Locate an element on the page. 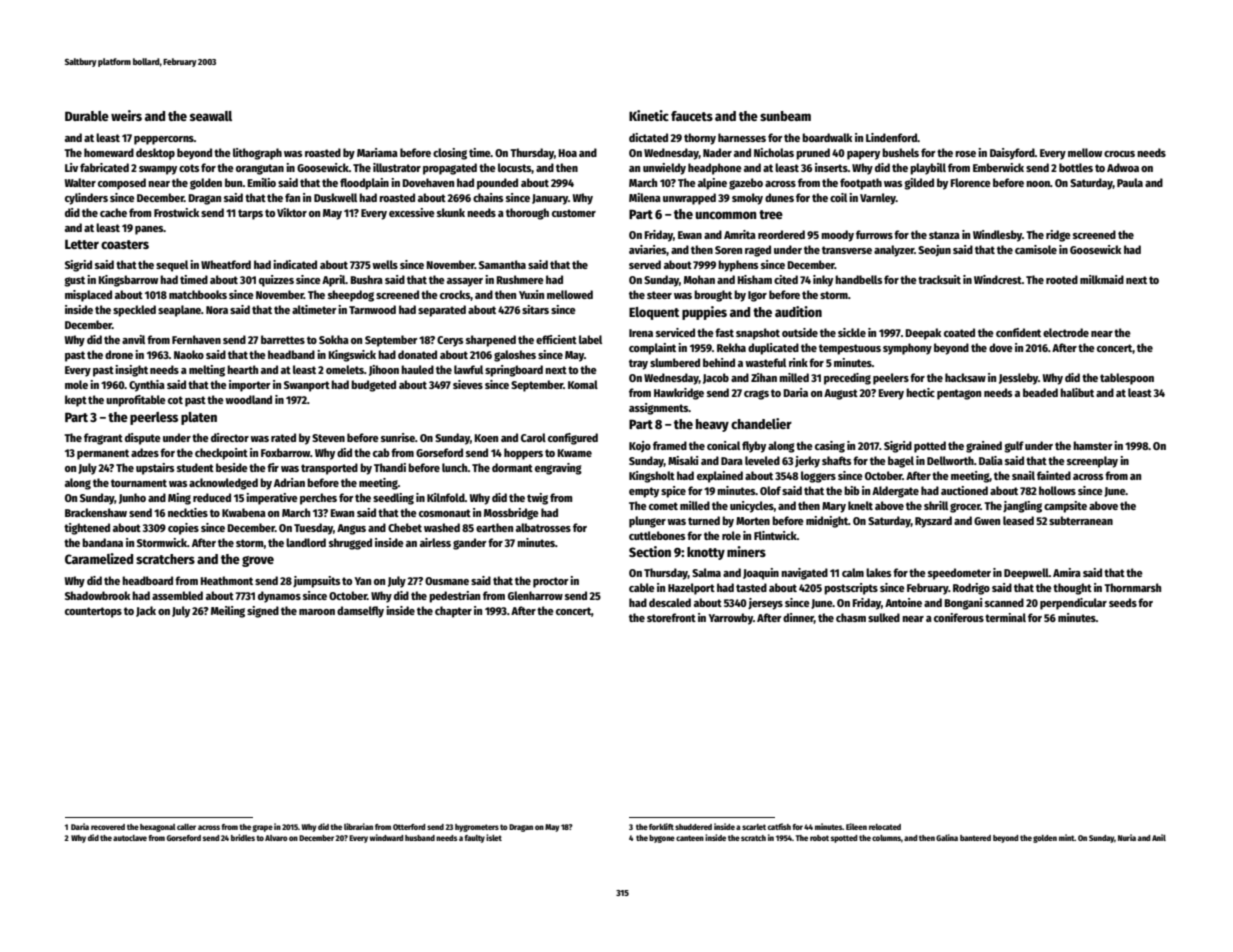 The image size is (1233, 952). tracksuit is located at coordinates (939, 279).
